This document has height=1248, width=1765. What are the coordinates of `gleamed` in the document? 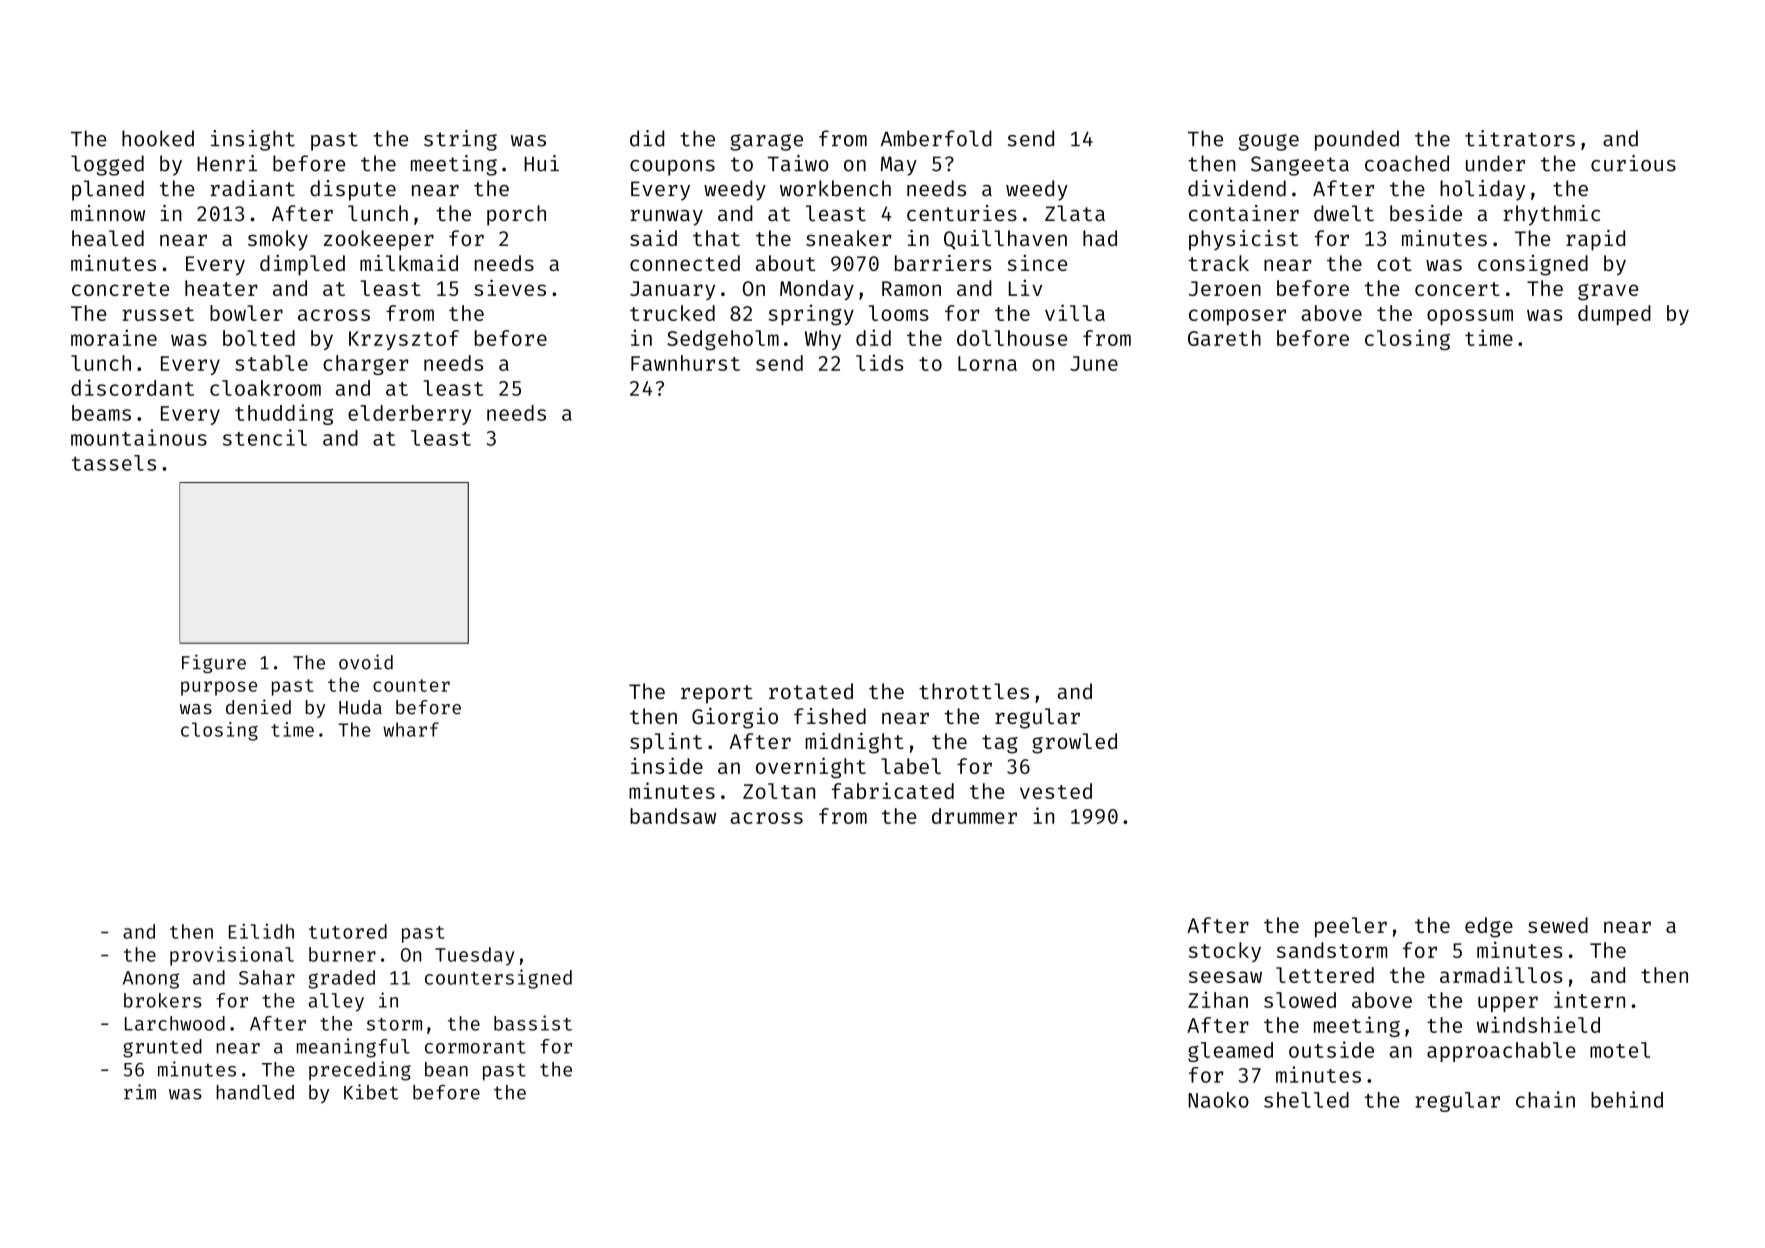 It's located at (1230, 1052).
